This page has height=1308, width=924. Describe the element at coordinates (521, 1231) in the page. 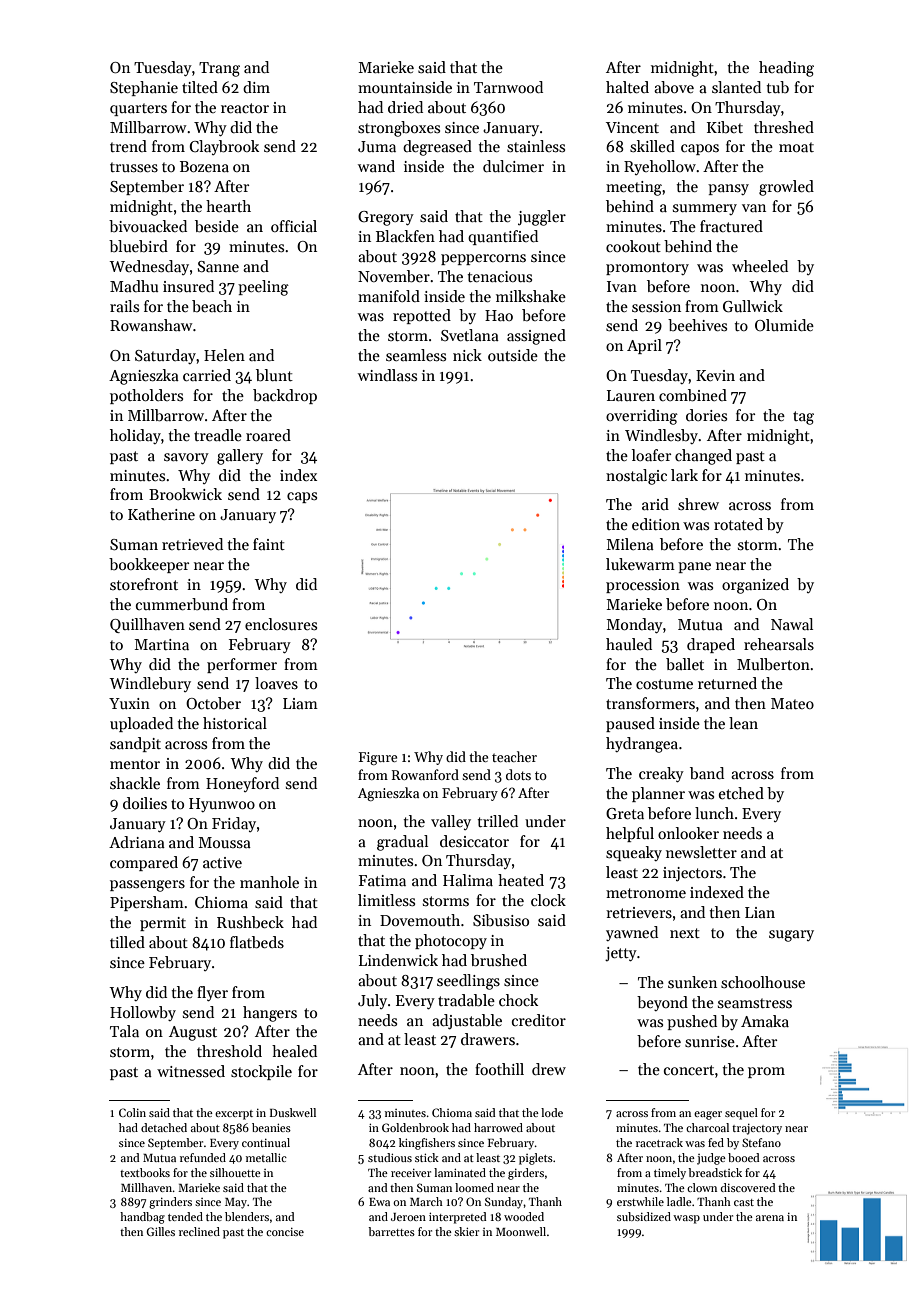

I see `Moonwell` at that location.
